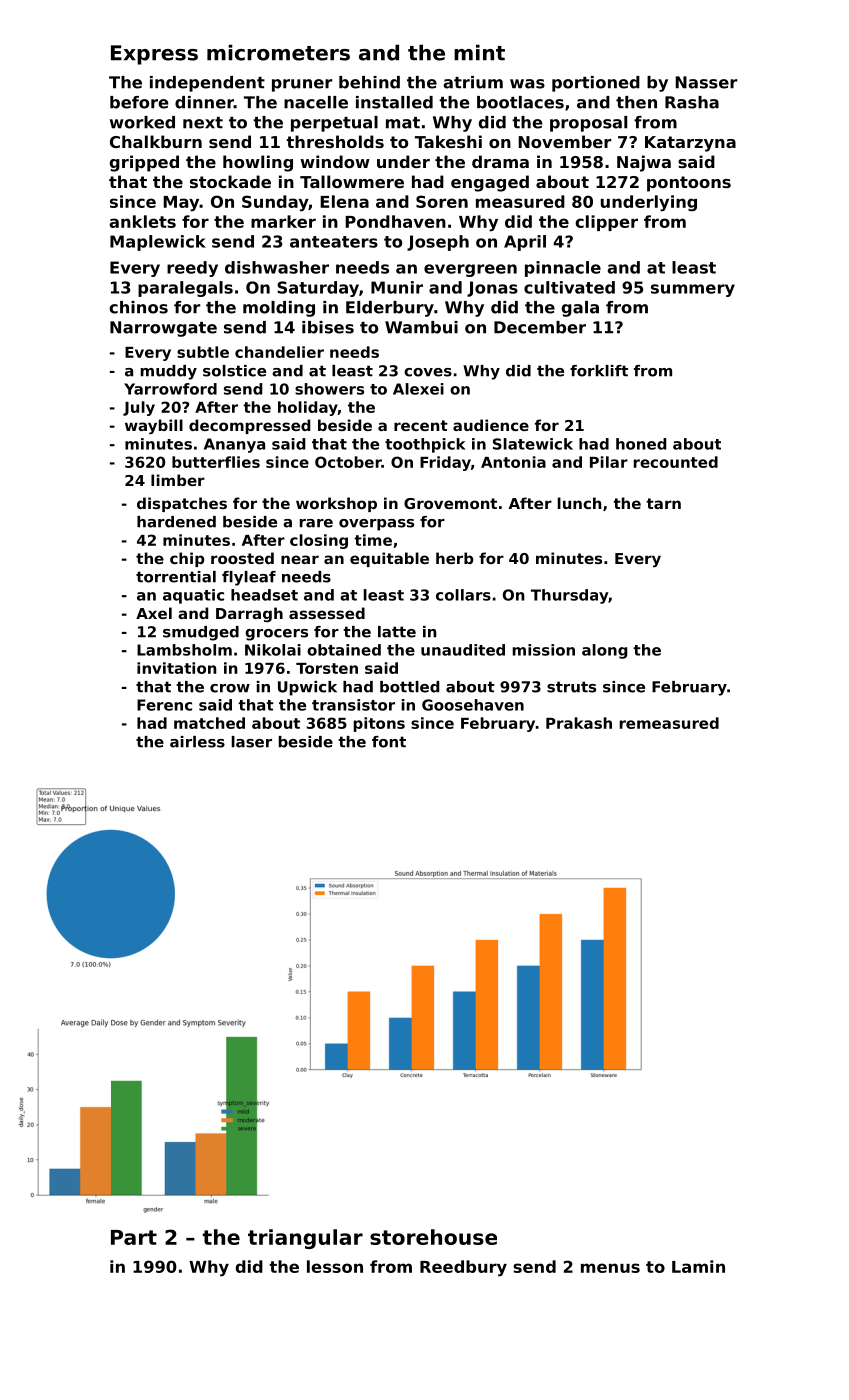  What do you see at coordinates (278, 52) in the image?
I see `micrometers` at bounding box center [278, 52].
